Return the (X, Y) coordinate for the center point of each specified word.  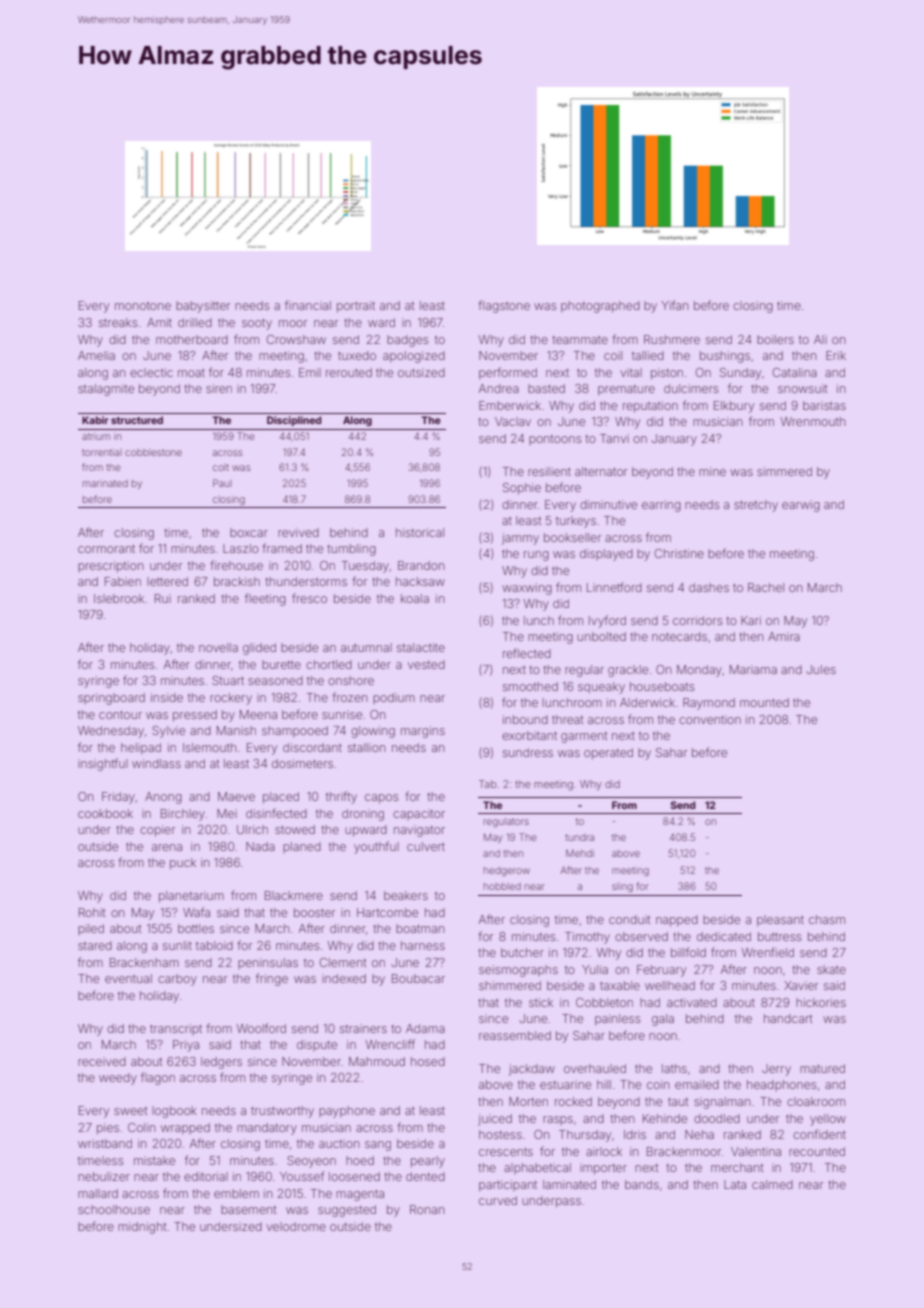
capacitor (419, 814)
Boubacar (418, 978)
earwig (801, 506)
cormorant (106, 549)
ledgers (221, 1063)
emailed (697, 1084)
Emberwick (510, 405)
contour (120, 715)
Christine (679, 553)
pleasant (780, 921)
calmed (772, 1184)
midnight (142, 1228)
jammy (520, 539)
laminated (569, 1184)
